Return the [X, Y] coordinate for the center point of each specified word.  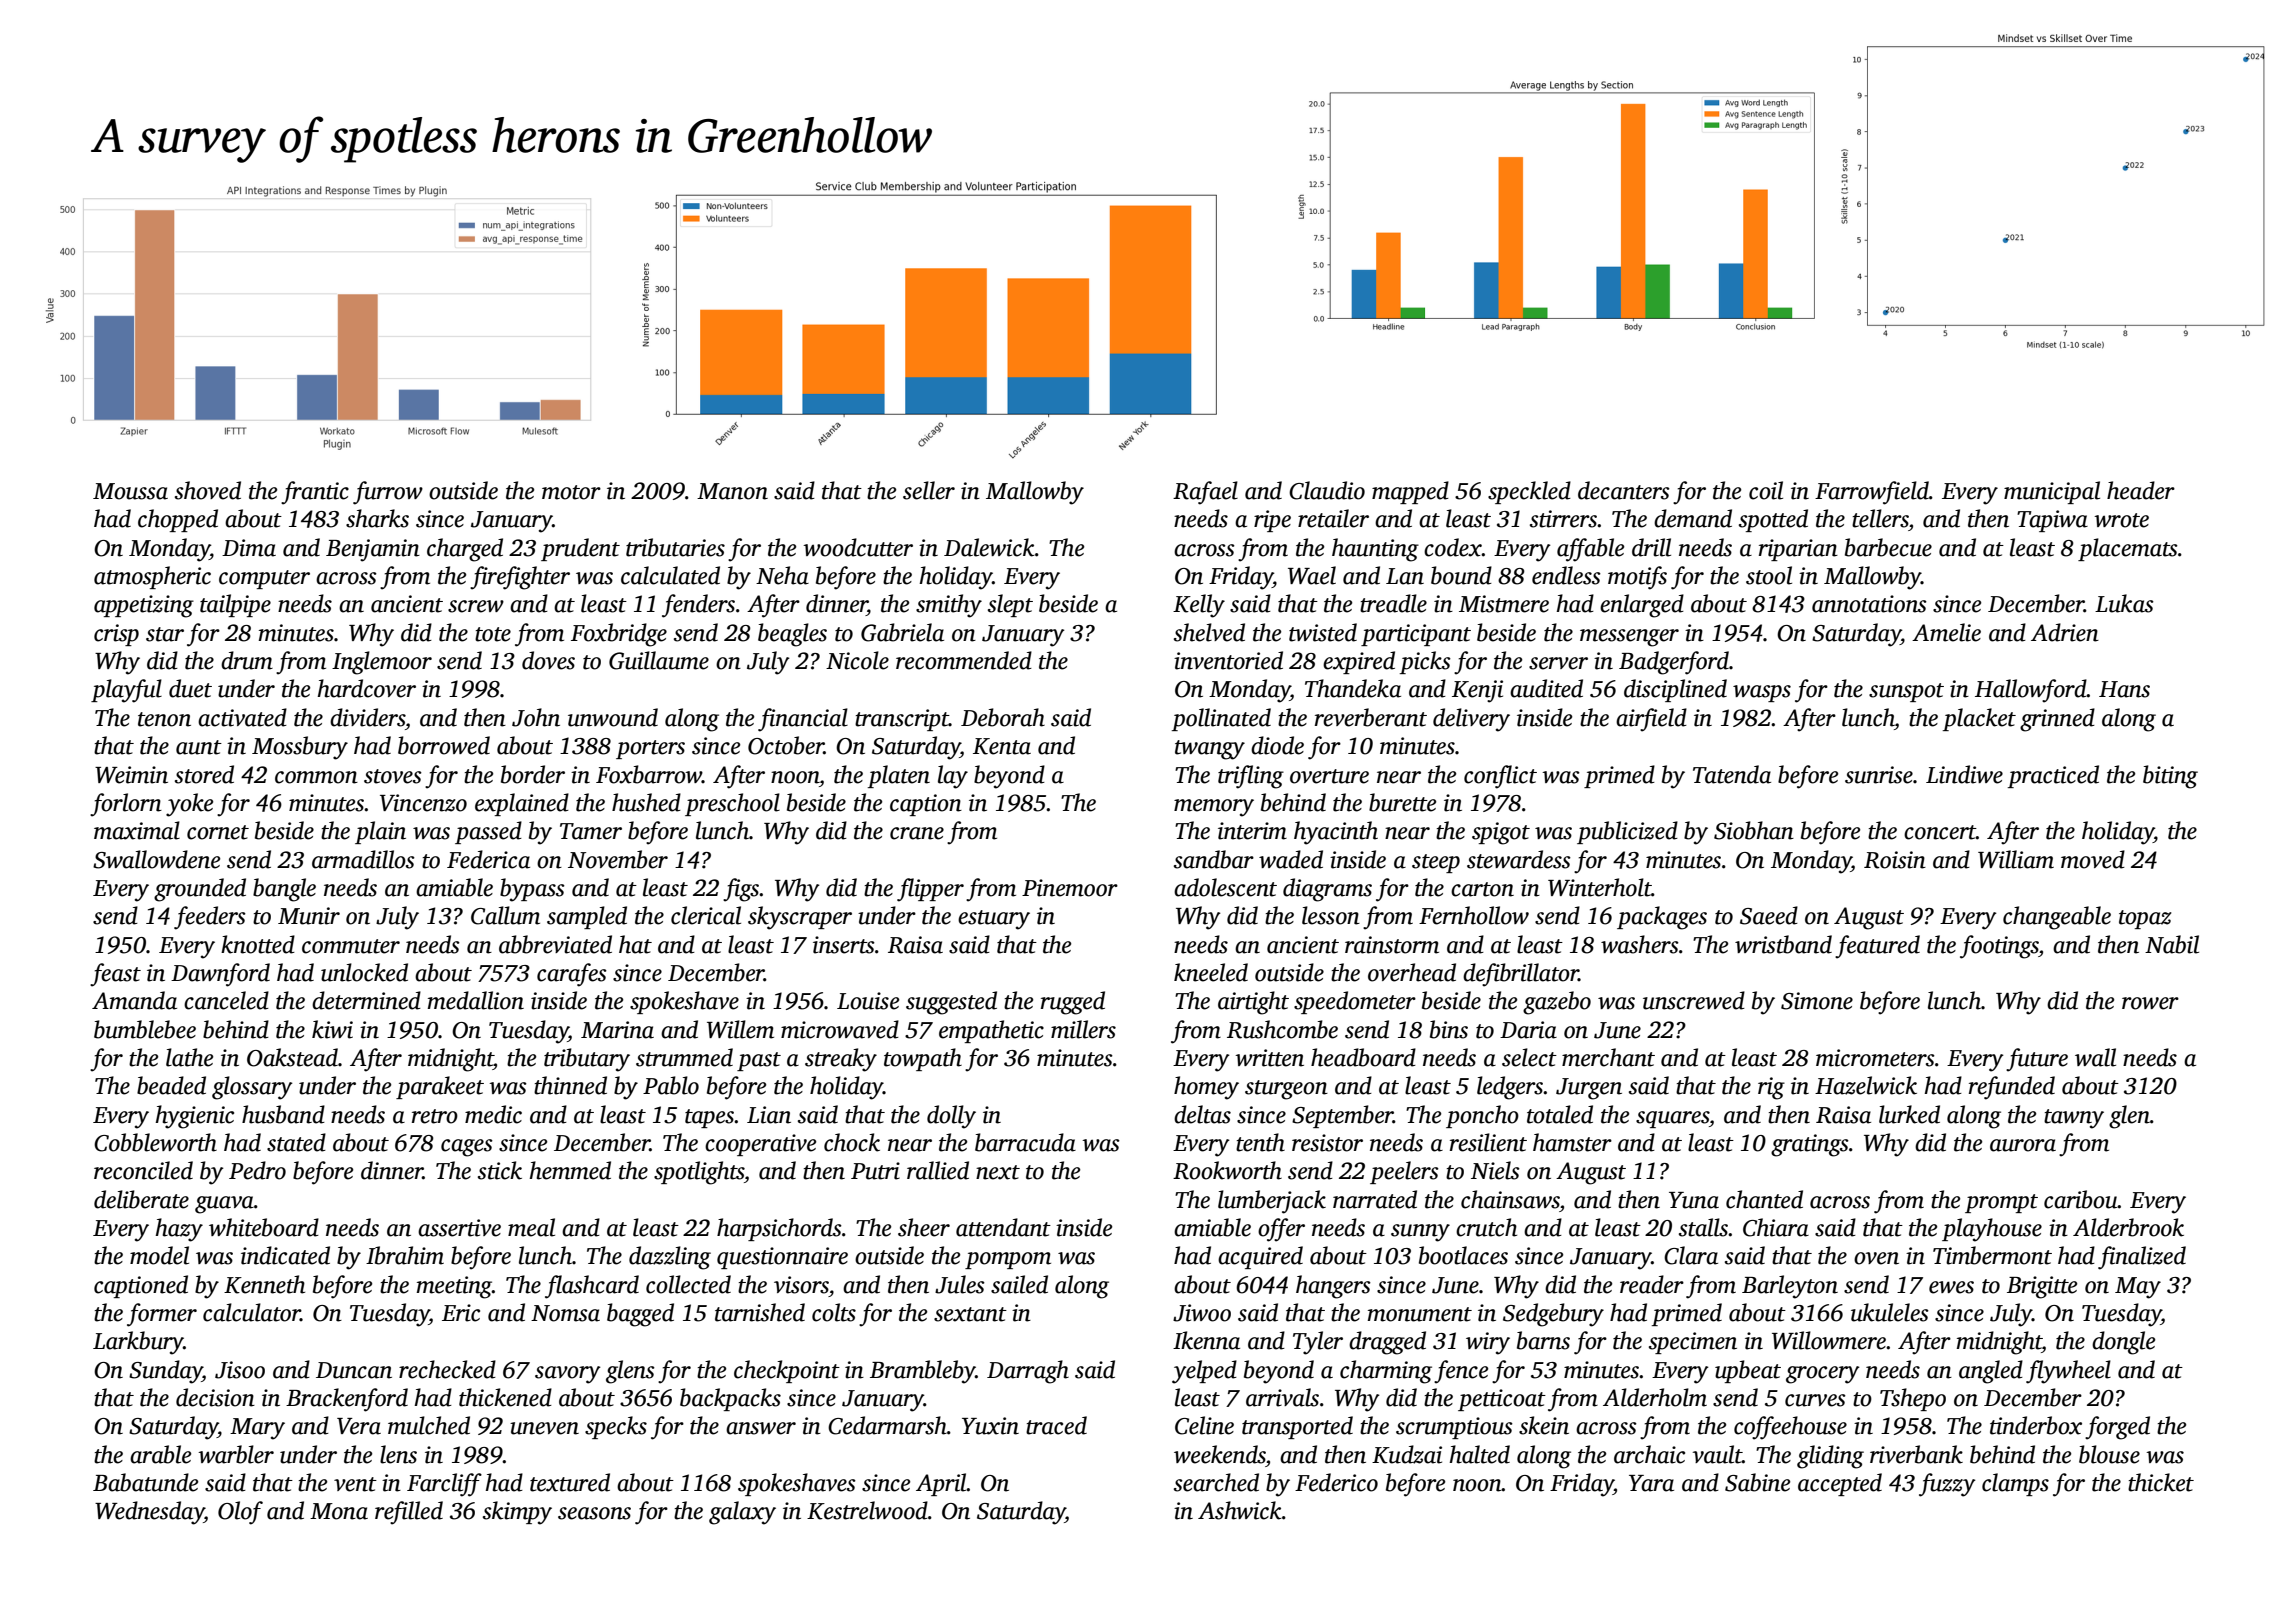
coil [1766, 490]
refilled [409, 1513]
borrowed [444, 745]
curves [1815, 1400]
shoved [208, 490]
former [162, 1315]
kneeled [1211, 972]
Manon [732, 491]
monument [1420, 1314]
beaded [171, 1085]
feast [115, 975]
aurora [2023, 1145]
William [2016, 859]
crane [917, 833]
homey [1206, 1088]
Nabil [2172, 944]
